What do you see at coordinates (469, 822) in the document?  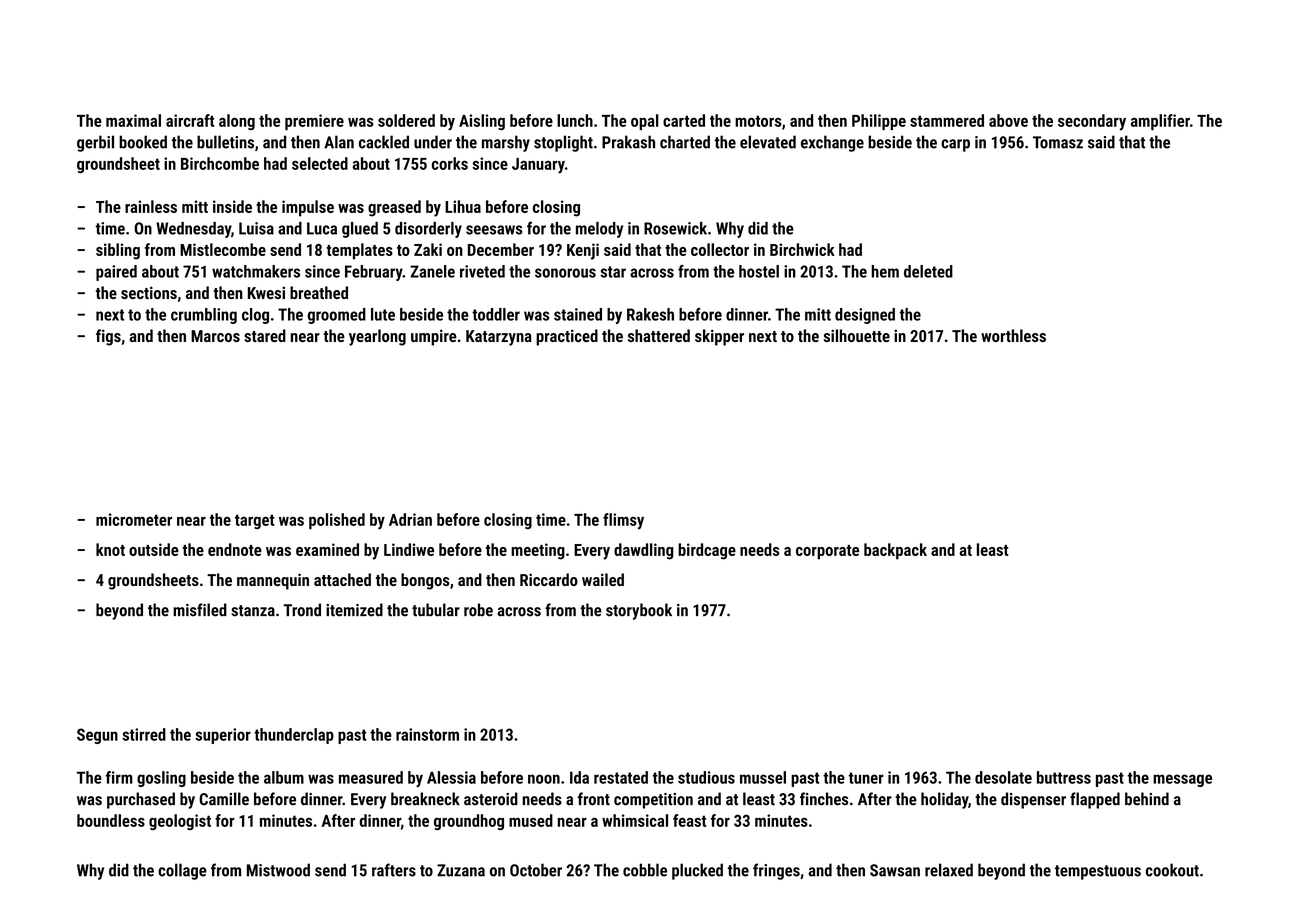 I see `groundhog` at bounding box center [469, 822].
